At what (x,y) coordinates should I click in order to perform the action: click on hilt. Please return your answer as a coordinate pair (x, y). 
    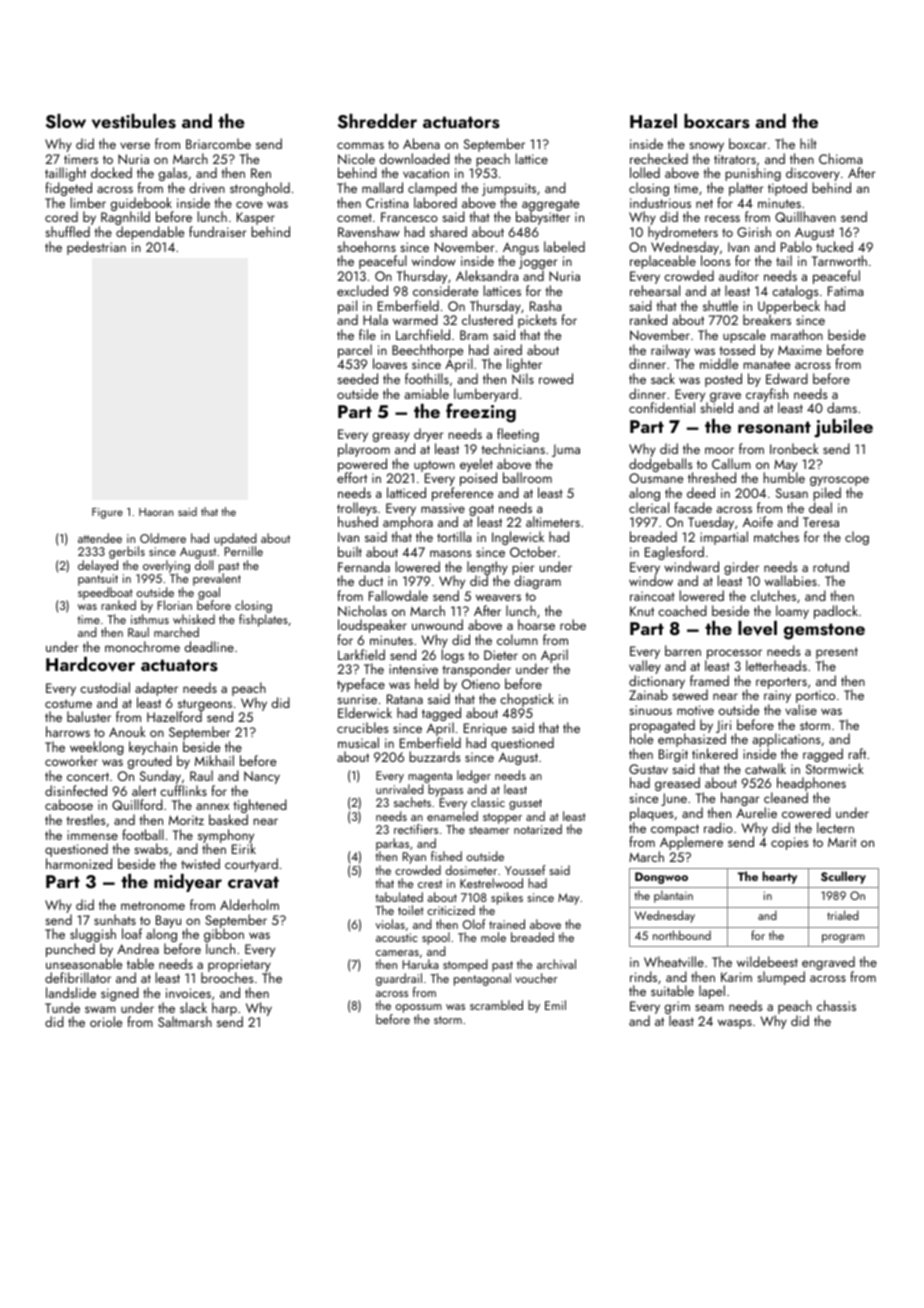
    Looking at the image, I should click on (808, 143).
